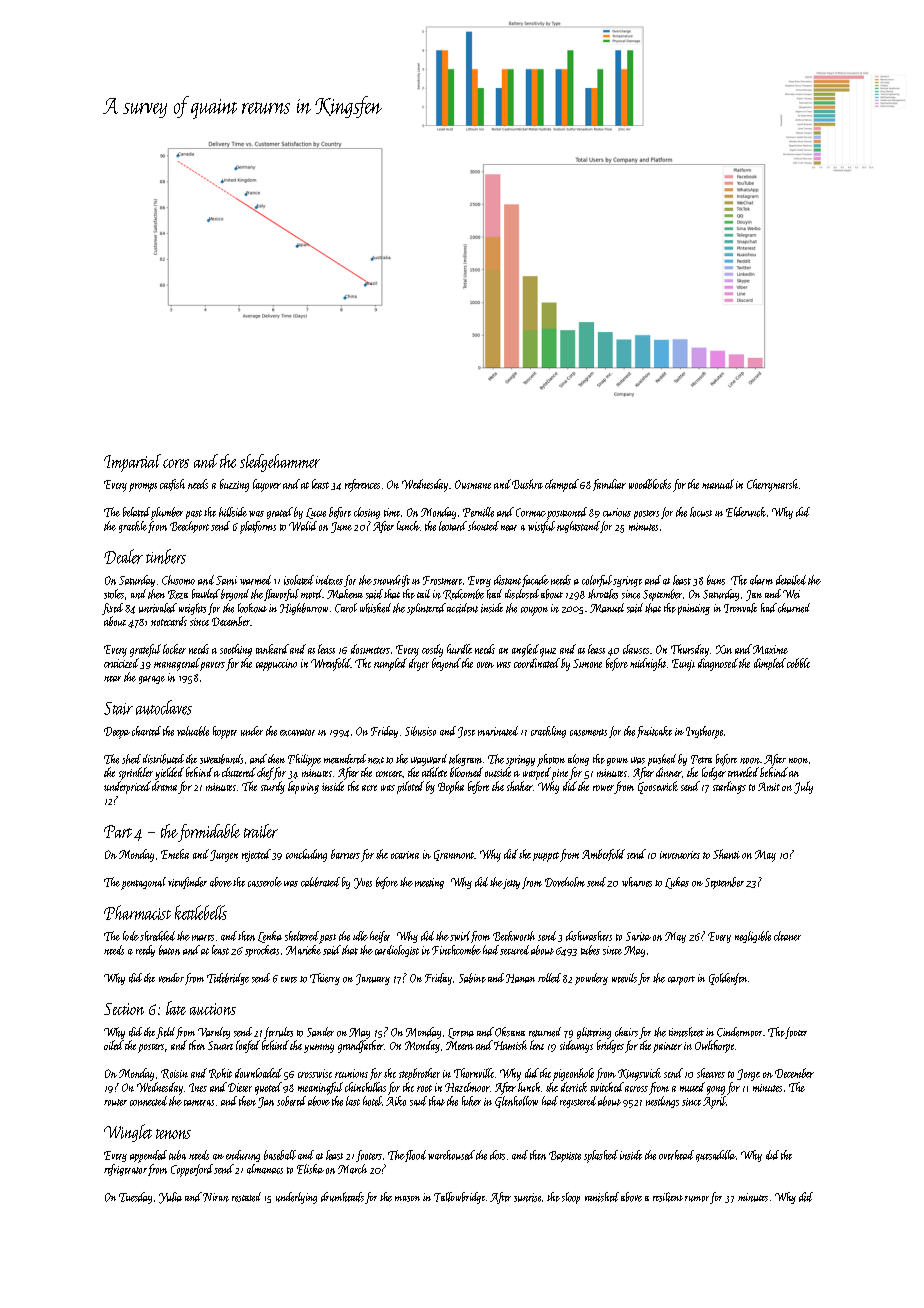 The width and height of the screenshot is (924, 1308). What do you see at coordinates (136, 773) in the screenshot?
I see `sprinkler` at bounding box center [136, 773].
